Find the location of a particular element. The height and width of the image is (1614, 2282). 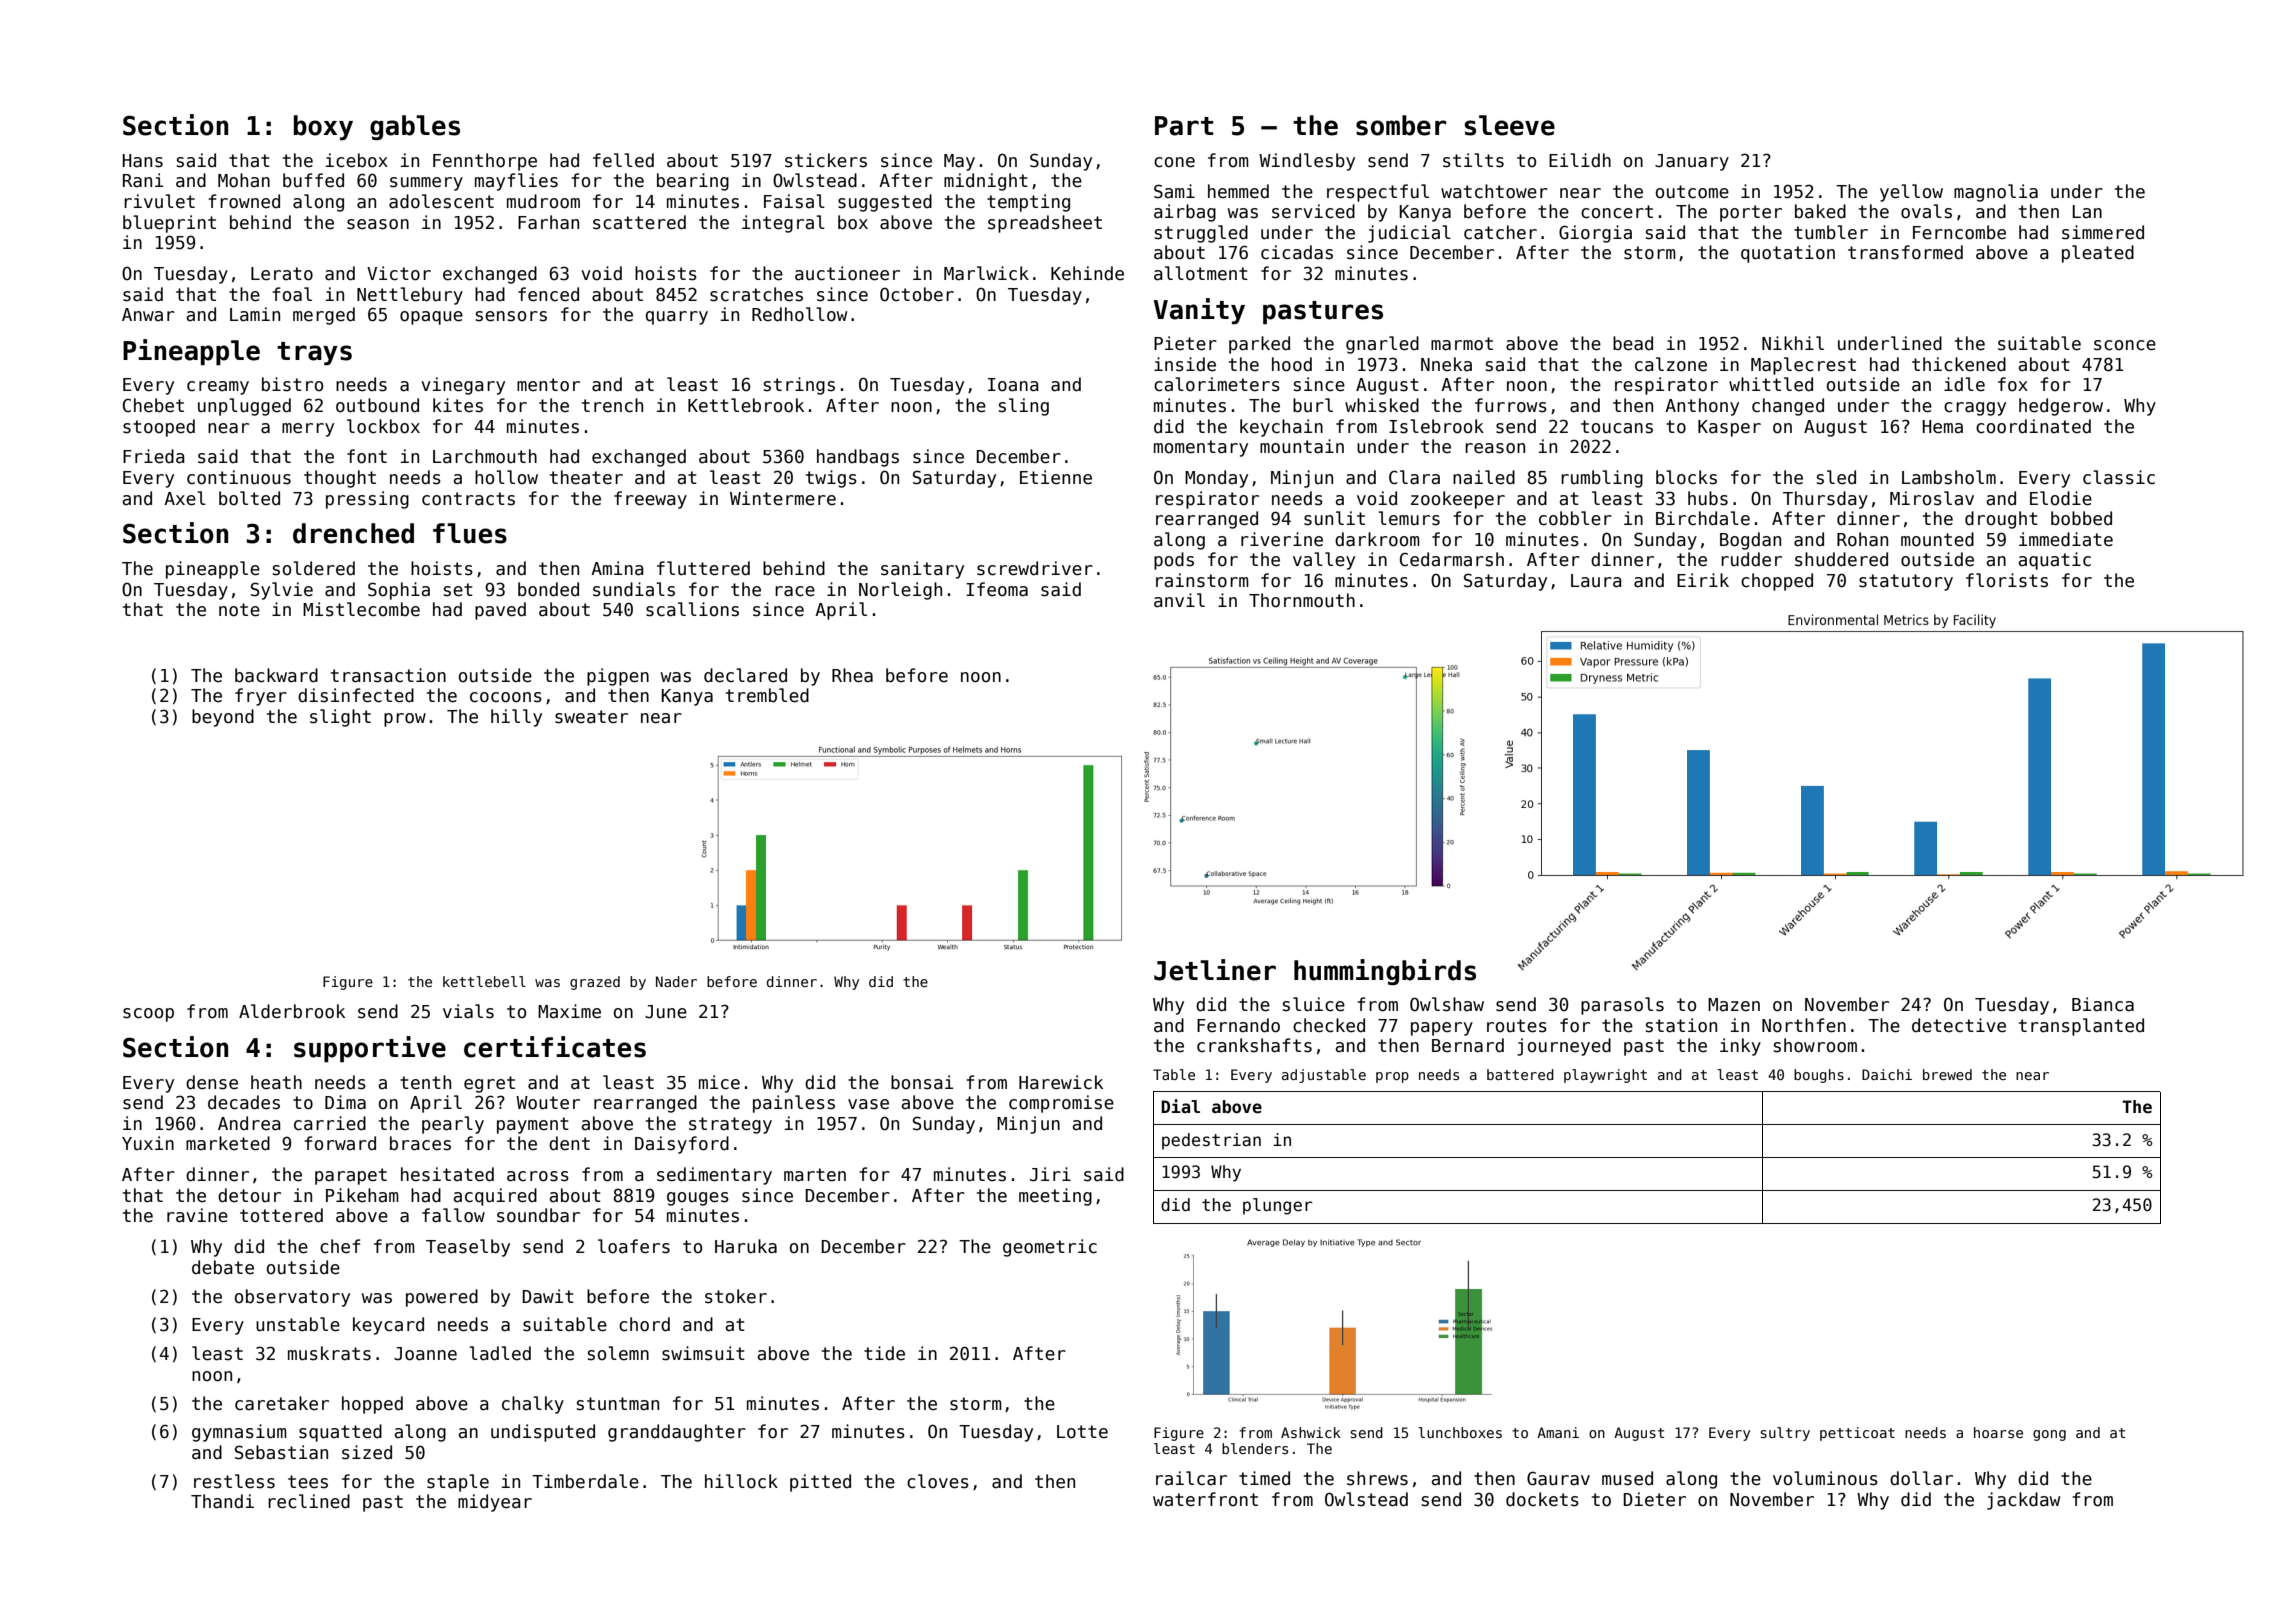

Harewick is located at coordinates (1061, 1082).
